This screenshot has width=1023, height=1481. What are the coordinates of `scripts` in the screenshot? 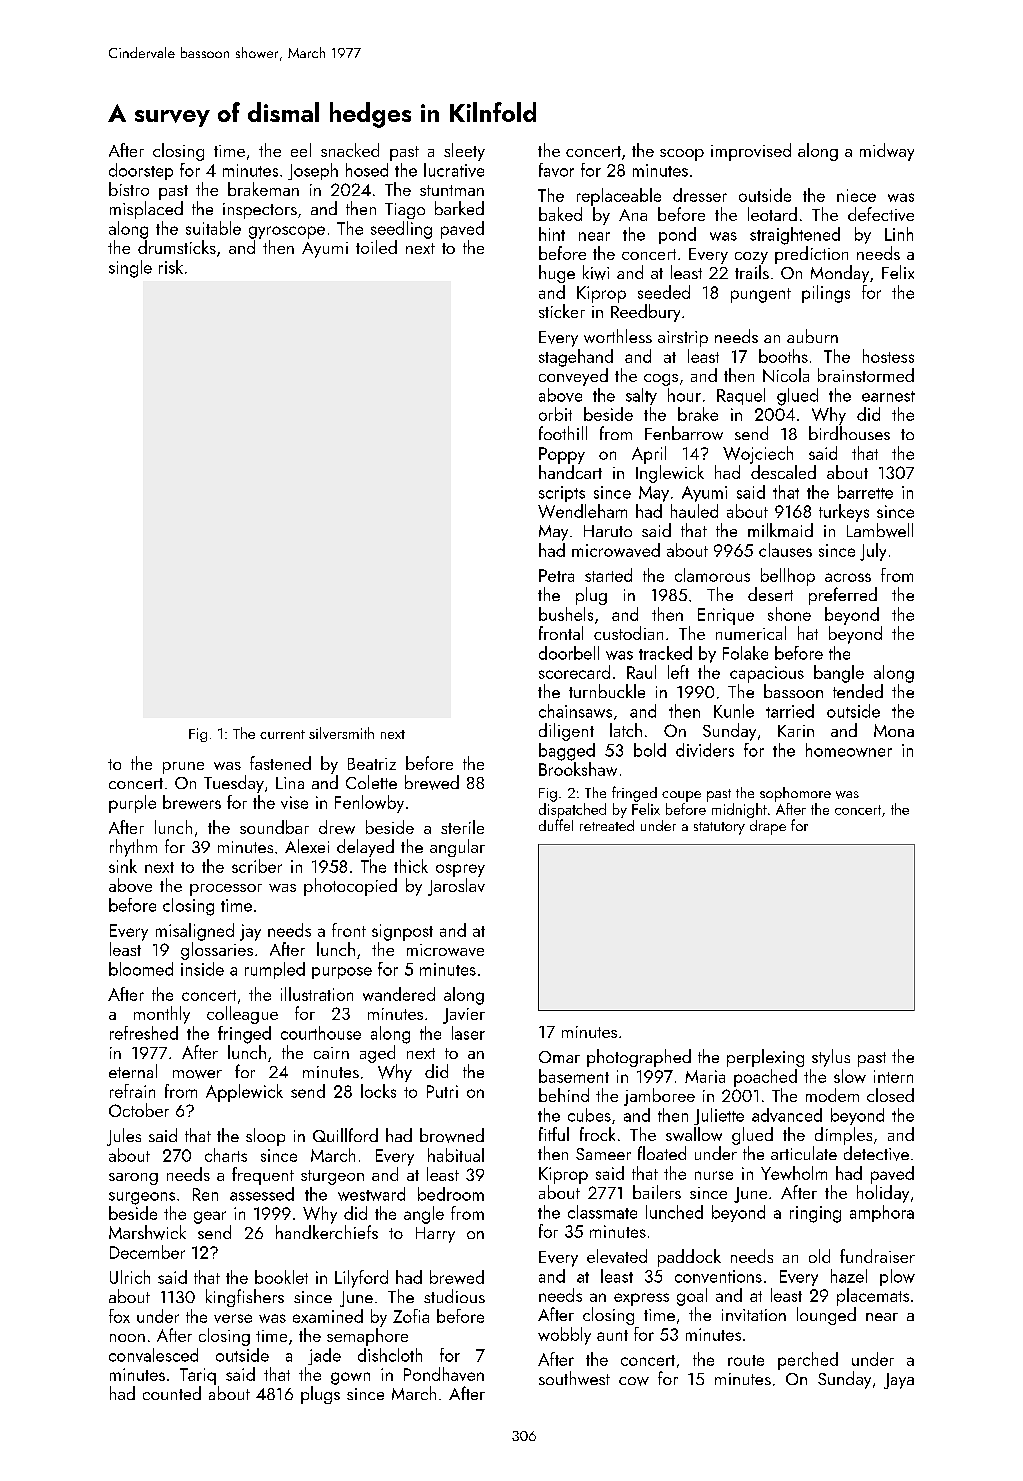 It's located at (562, 494).
